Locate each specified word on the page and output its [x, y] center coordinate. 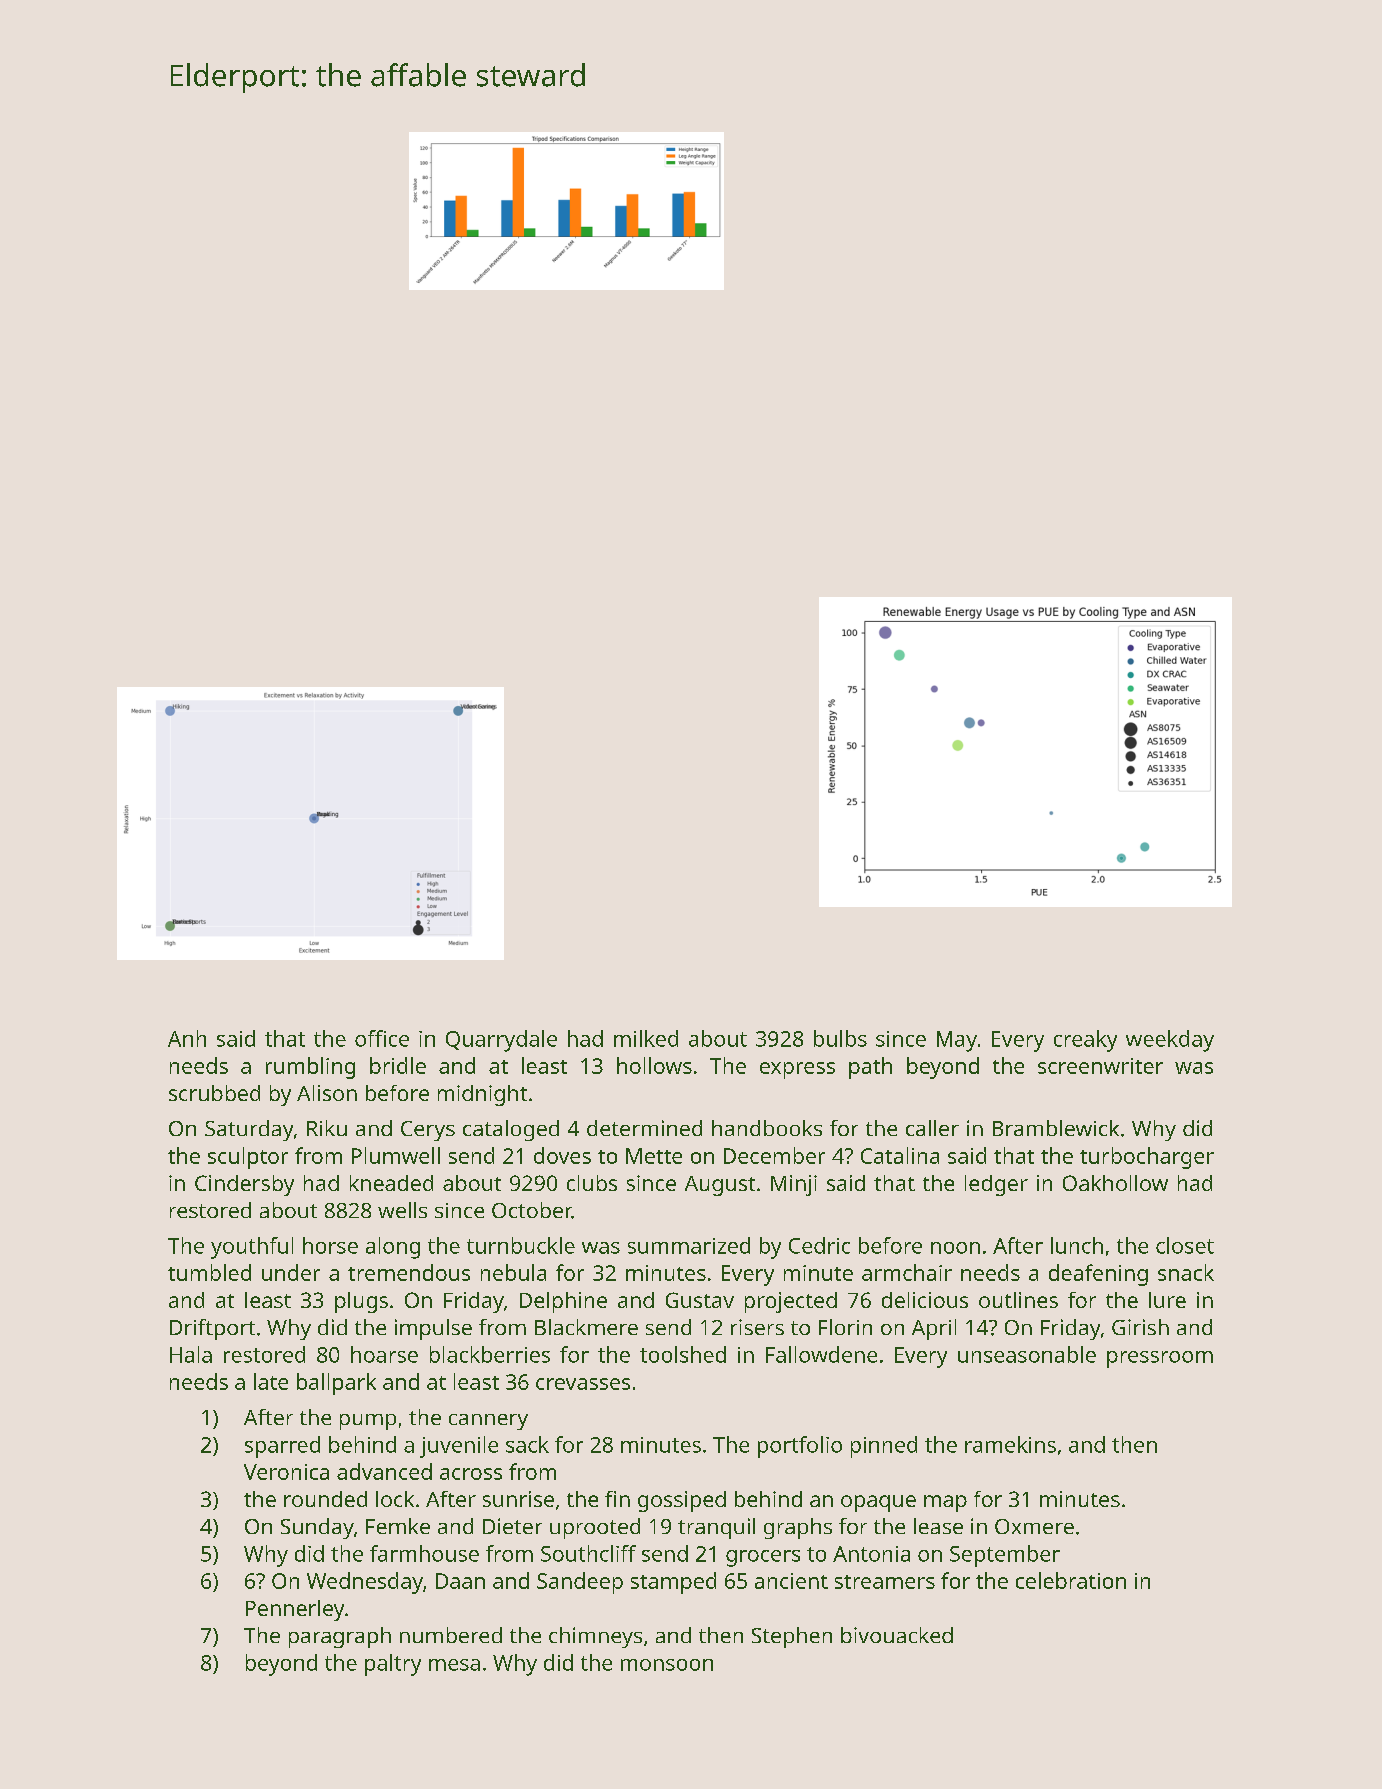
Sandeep [580, 1583]
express [797, 1070]
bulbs [840, 1038]
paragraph [340, 1637]
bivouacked [897, 1635]
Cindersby [244, 1185]
